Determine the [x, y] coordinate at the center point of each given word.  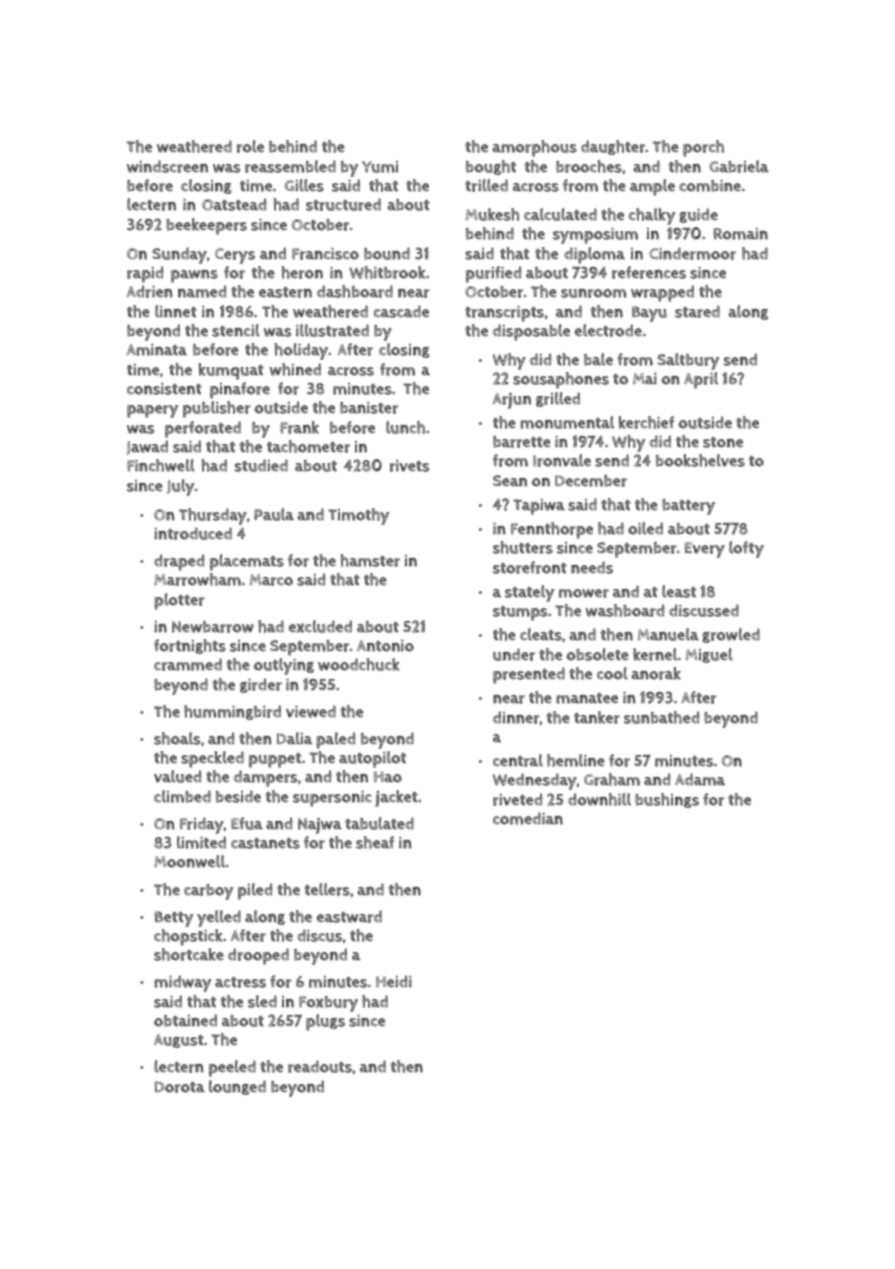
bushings [667, 800]
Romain [741, 234]
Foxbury [328, 1004]
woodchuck [359, 664]
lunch [405, 427]
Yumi [380, 167]
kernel [655, 654]
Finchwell [161, 465]
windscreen [167, 166]
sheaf [375, 842]
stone [723, 442]
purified [493, 274]
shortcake [189, 954]
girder [261, 685]
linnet [176, 311]
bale [598, 359]
